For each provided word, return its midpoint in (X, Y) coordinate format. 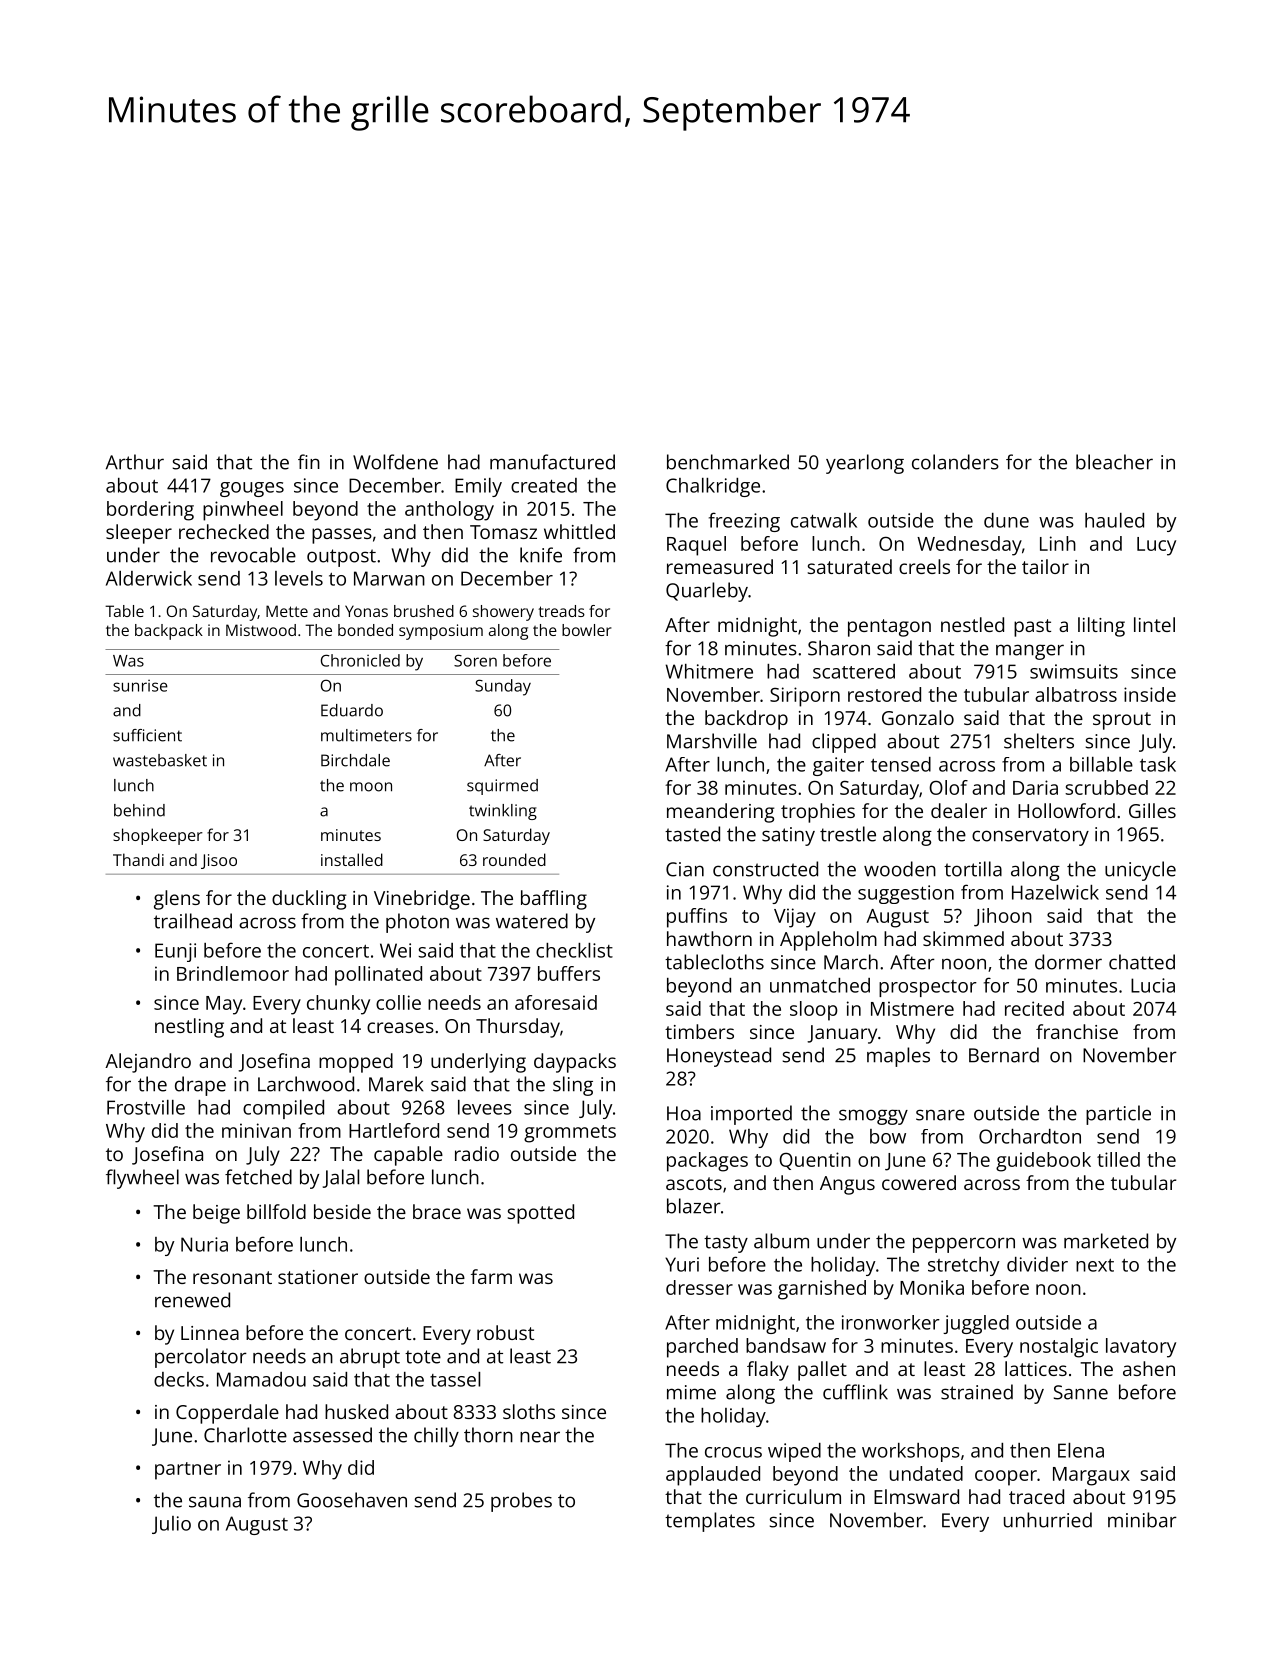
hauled (1114, 520)
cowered (919, 1182)
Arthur (135, 462)
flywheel (142, 1179)
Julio (171, 1525)
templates (710, 1522)
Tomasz (503, 532)
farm (491, 1276)
